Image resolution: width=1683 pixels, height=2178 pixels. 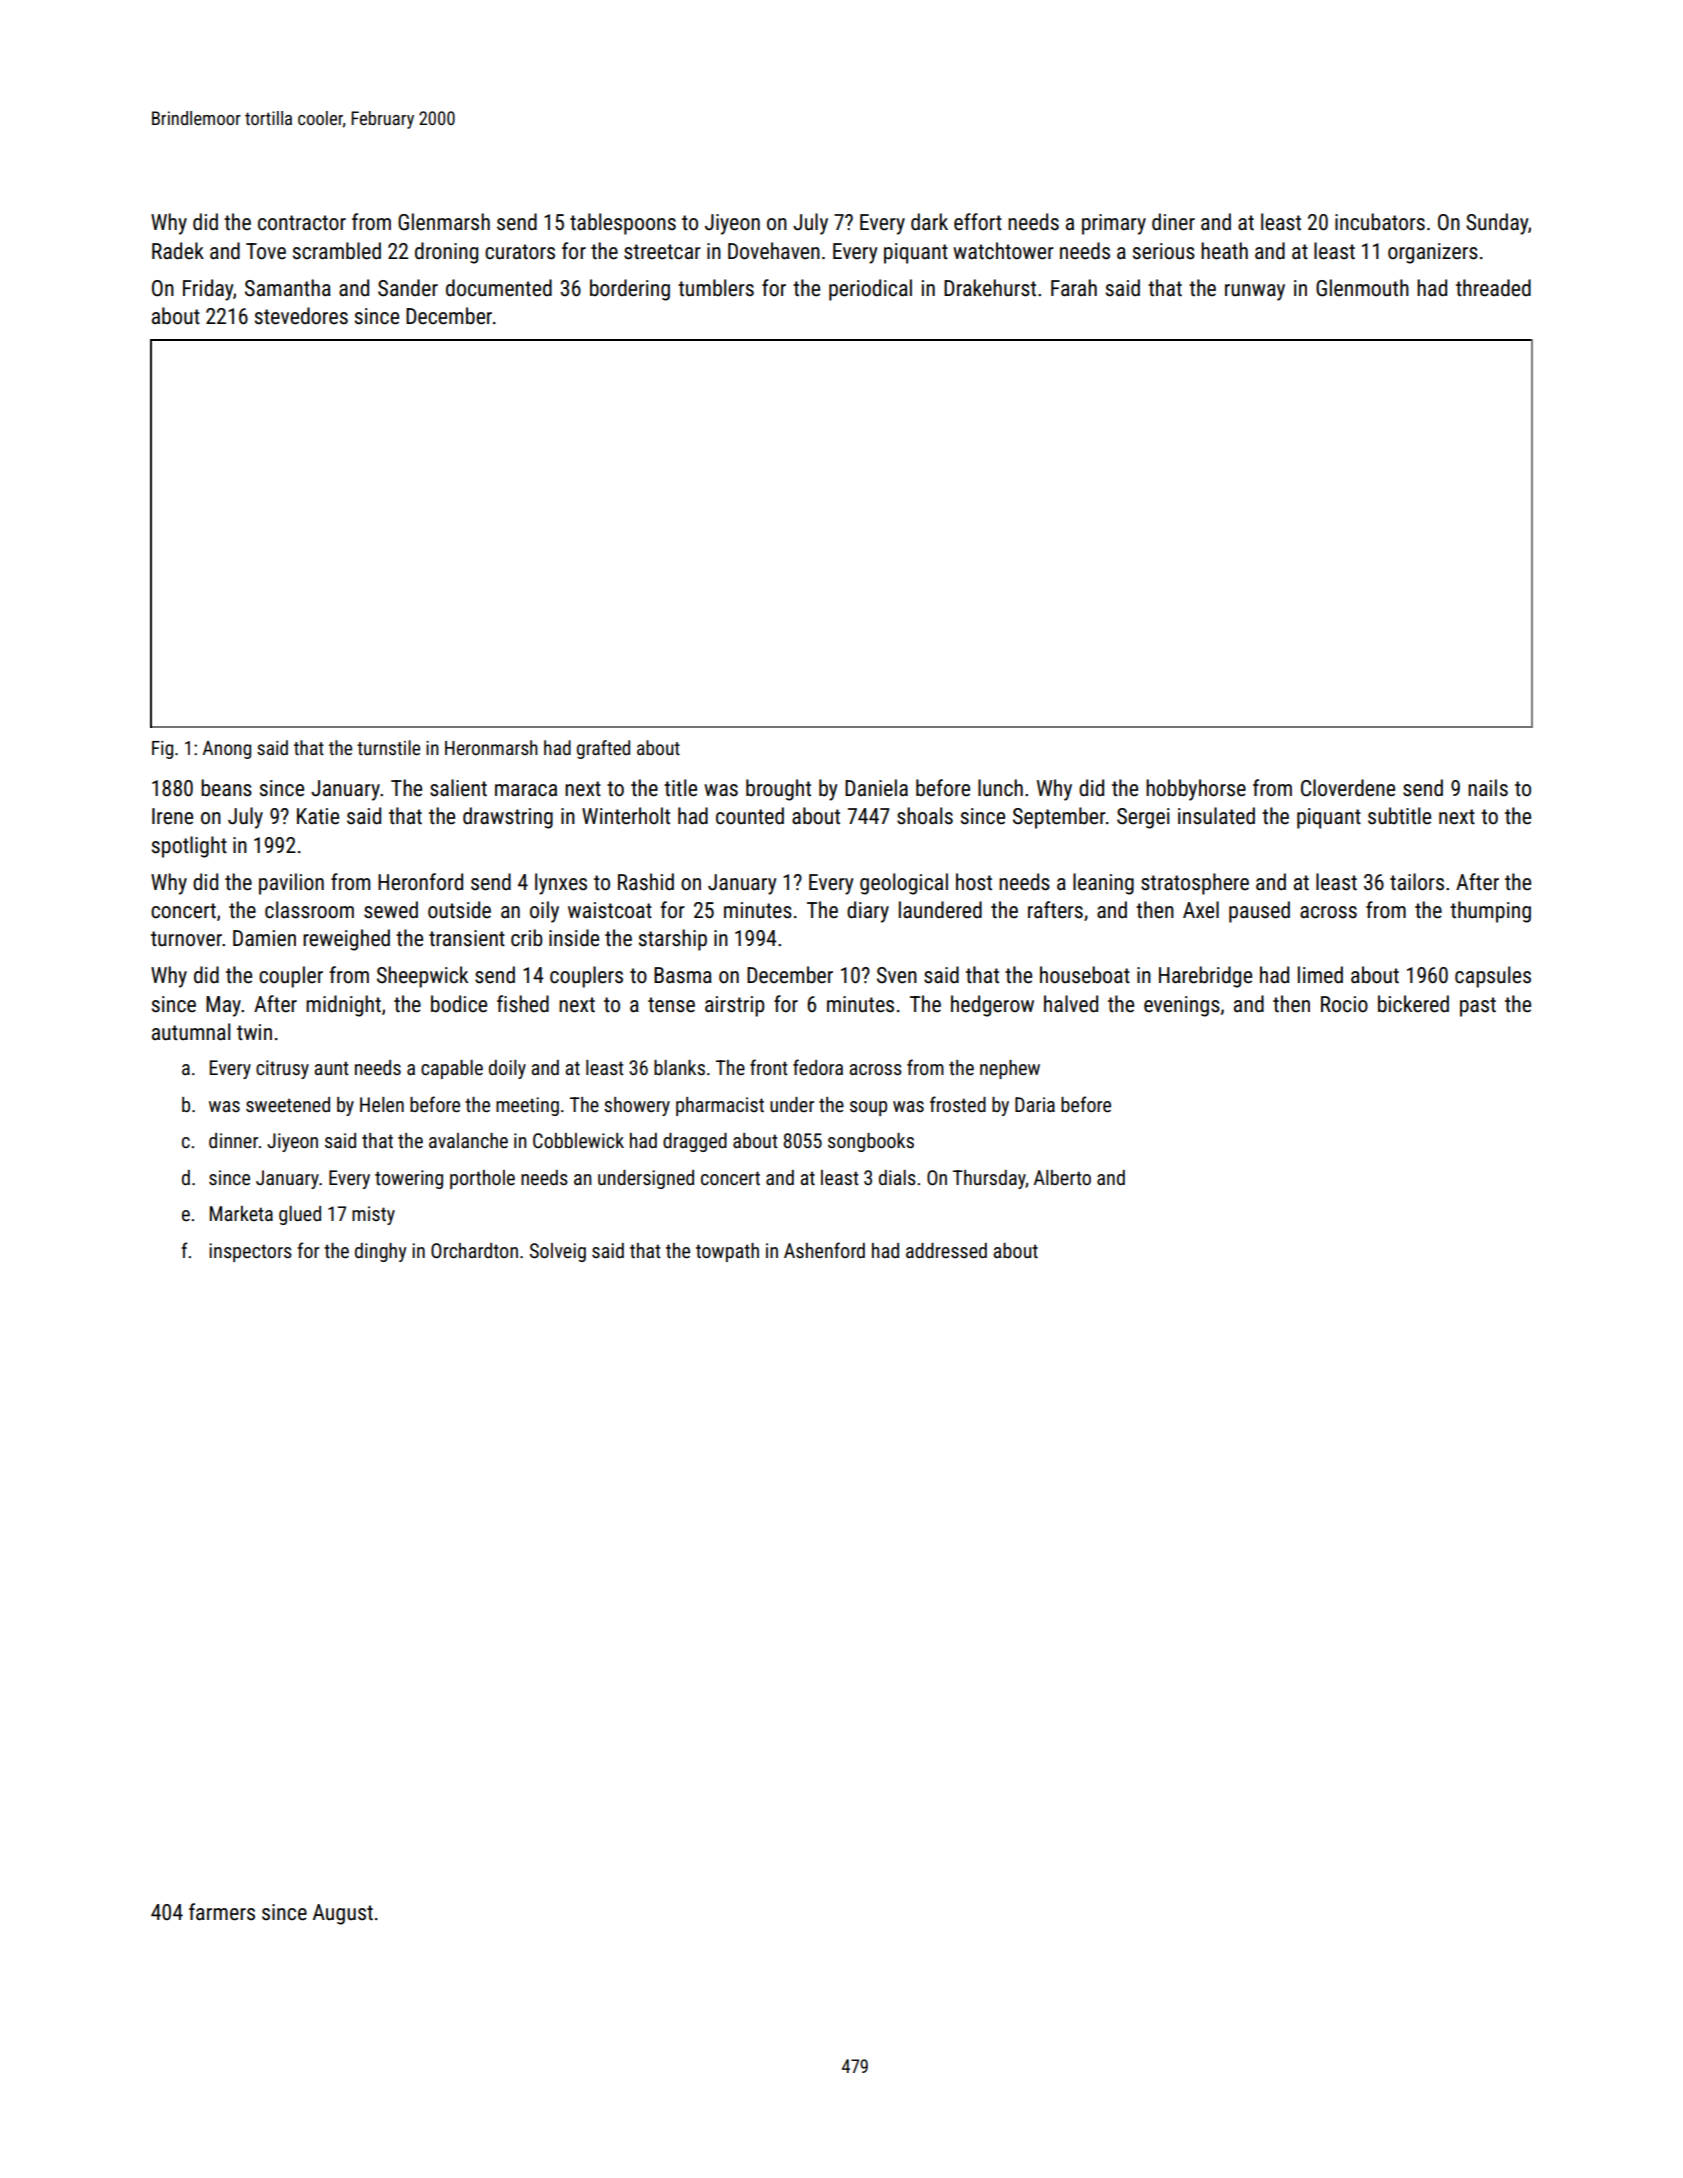 I want to click on Glenmarsh, so click(x=444, y=222).
